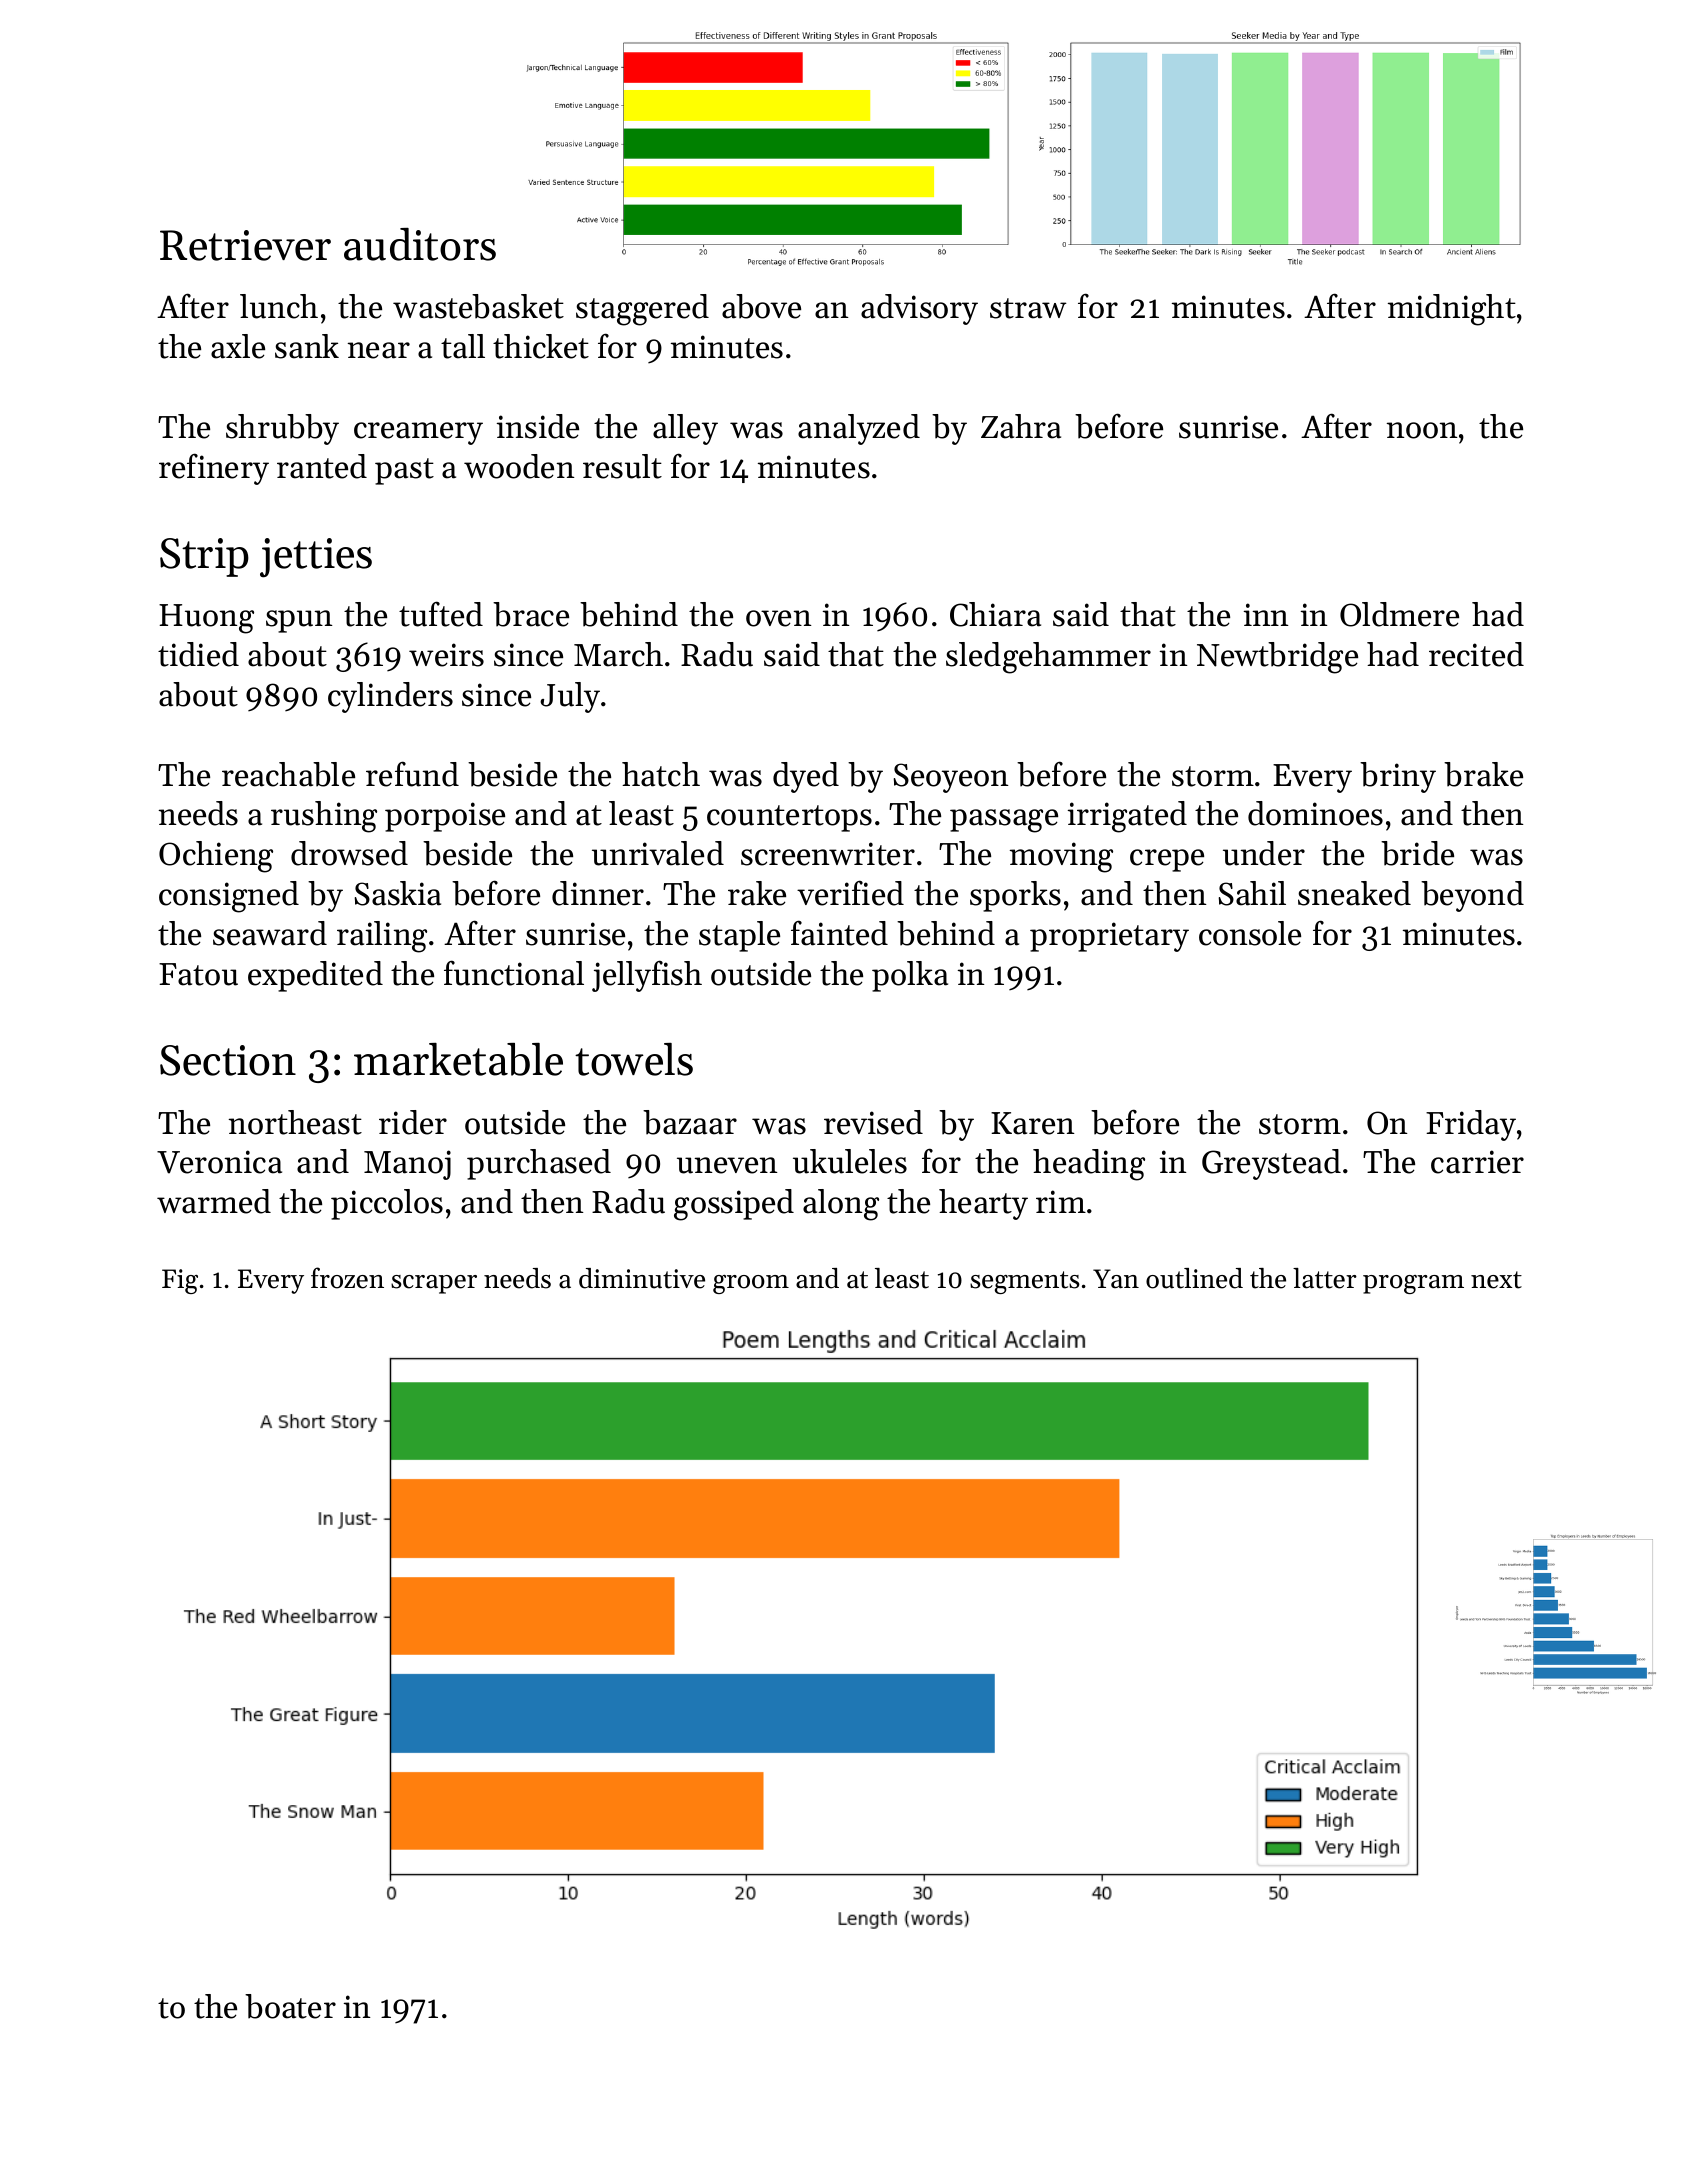  Describe the element at coordinates (806, 777) in the page. I see `dyed` at that location.
